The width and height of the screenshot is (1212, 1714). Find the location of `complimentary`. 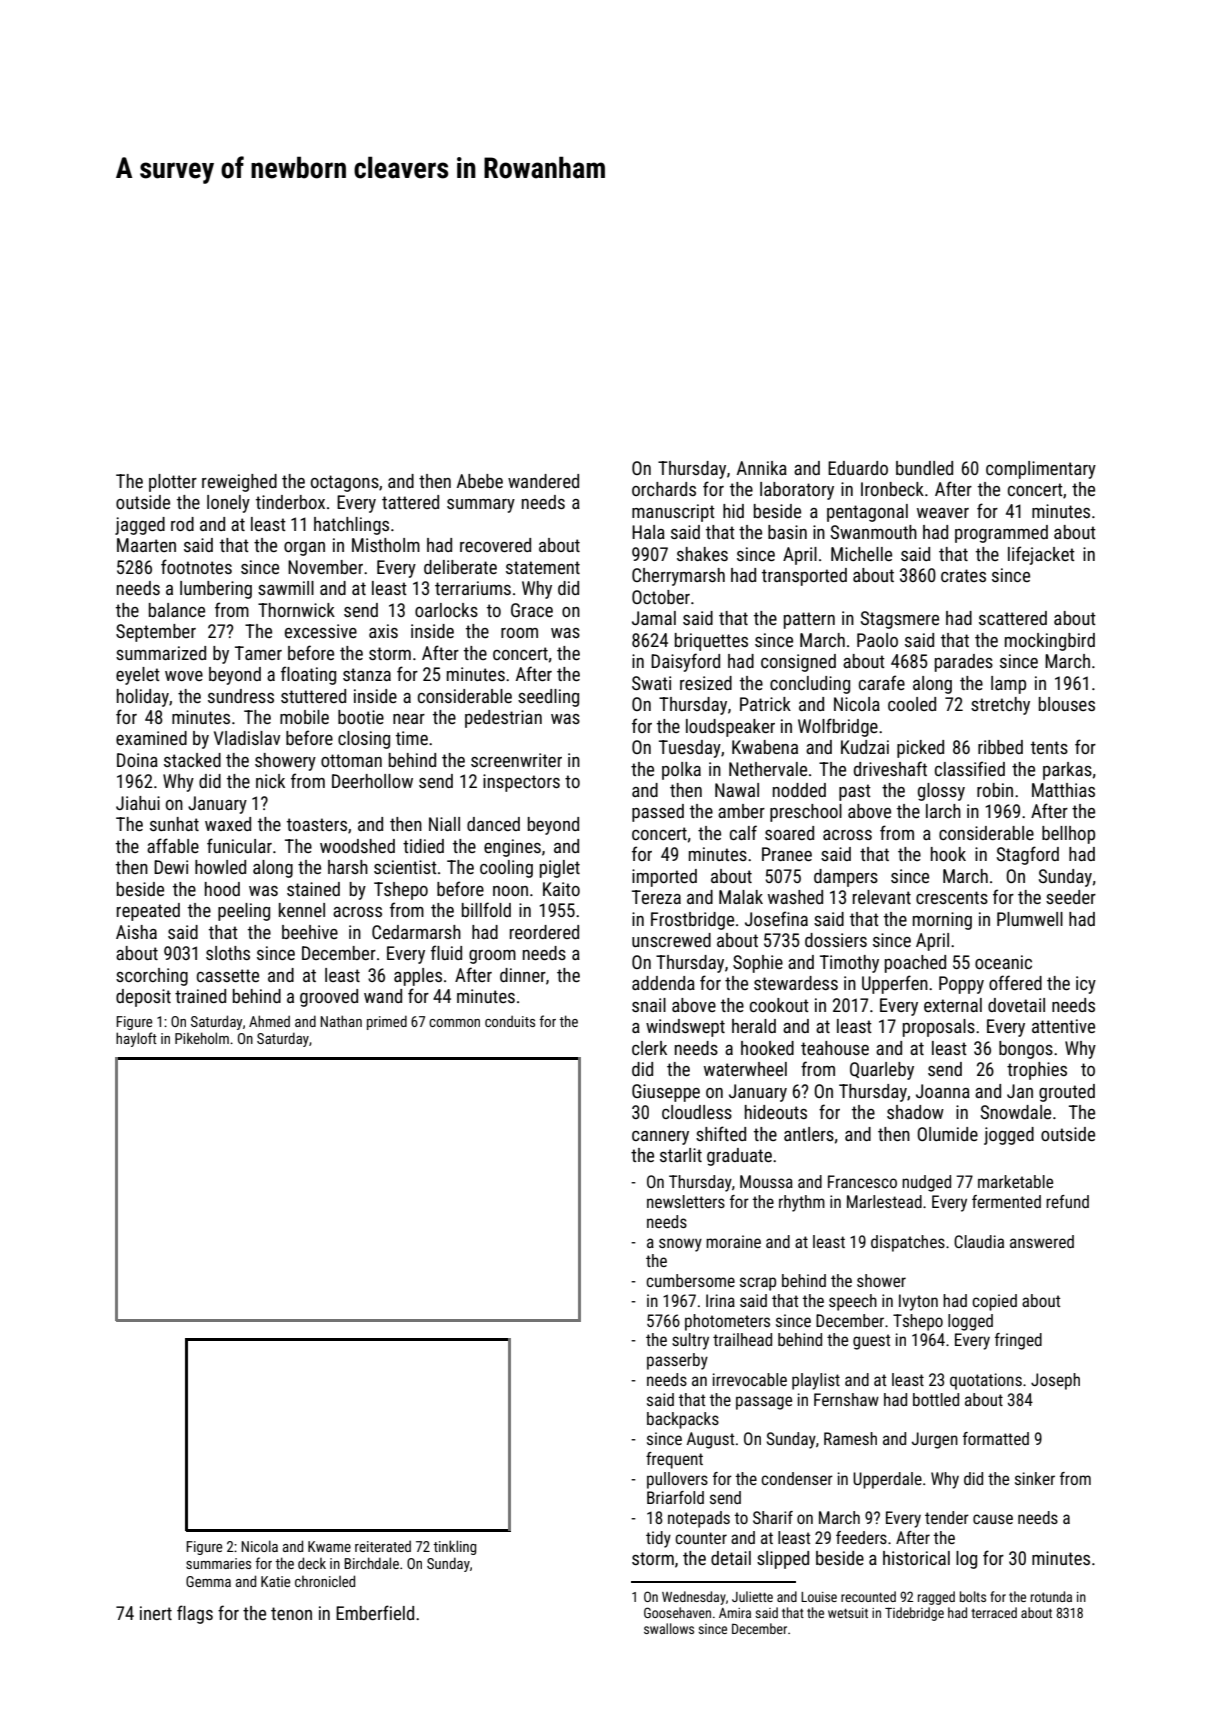

complimentary is located at coordinates (1041, 470).
